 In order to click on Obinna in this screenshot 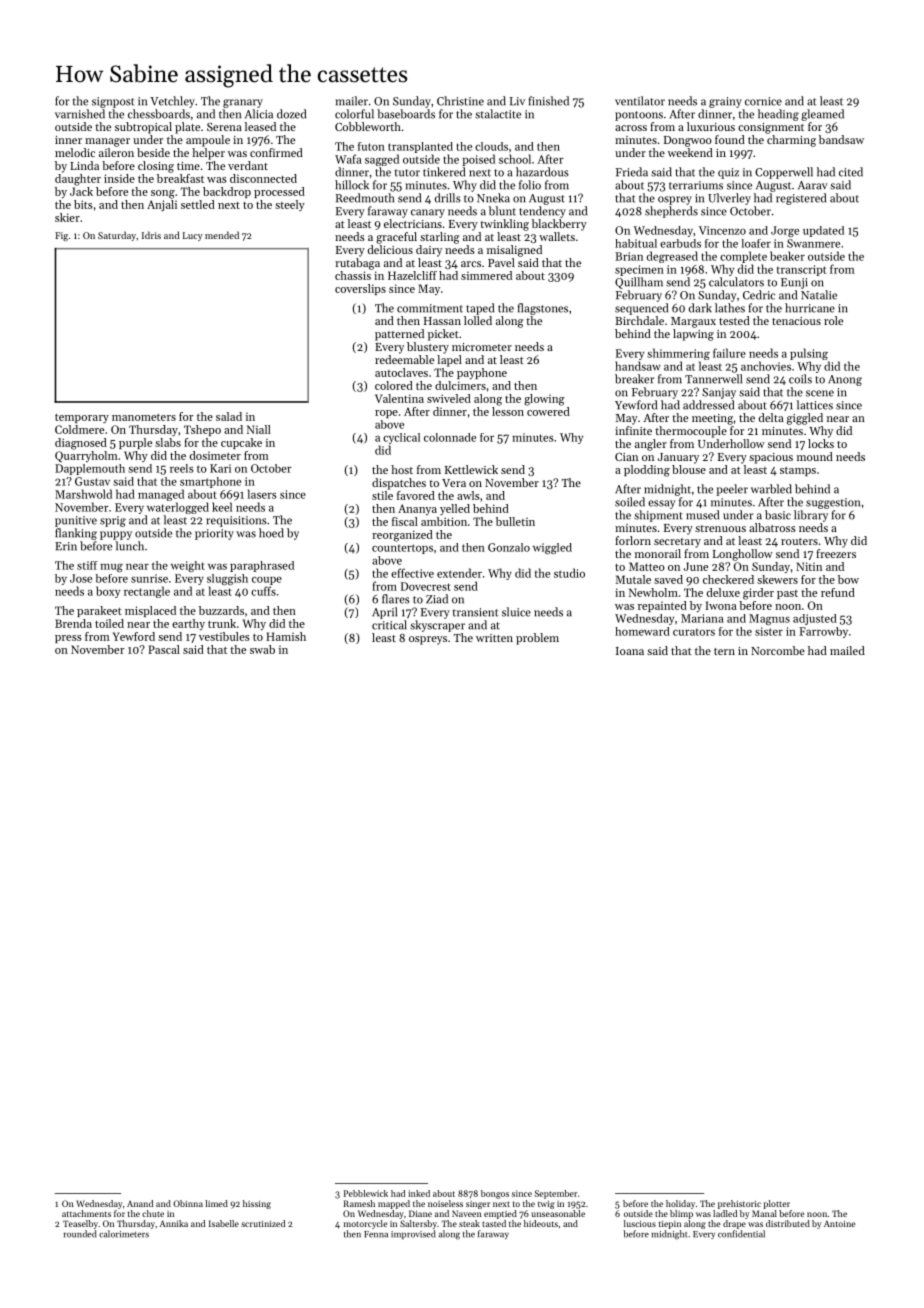, I will do `click(188, 1203)`.
